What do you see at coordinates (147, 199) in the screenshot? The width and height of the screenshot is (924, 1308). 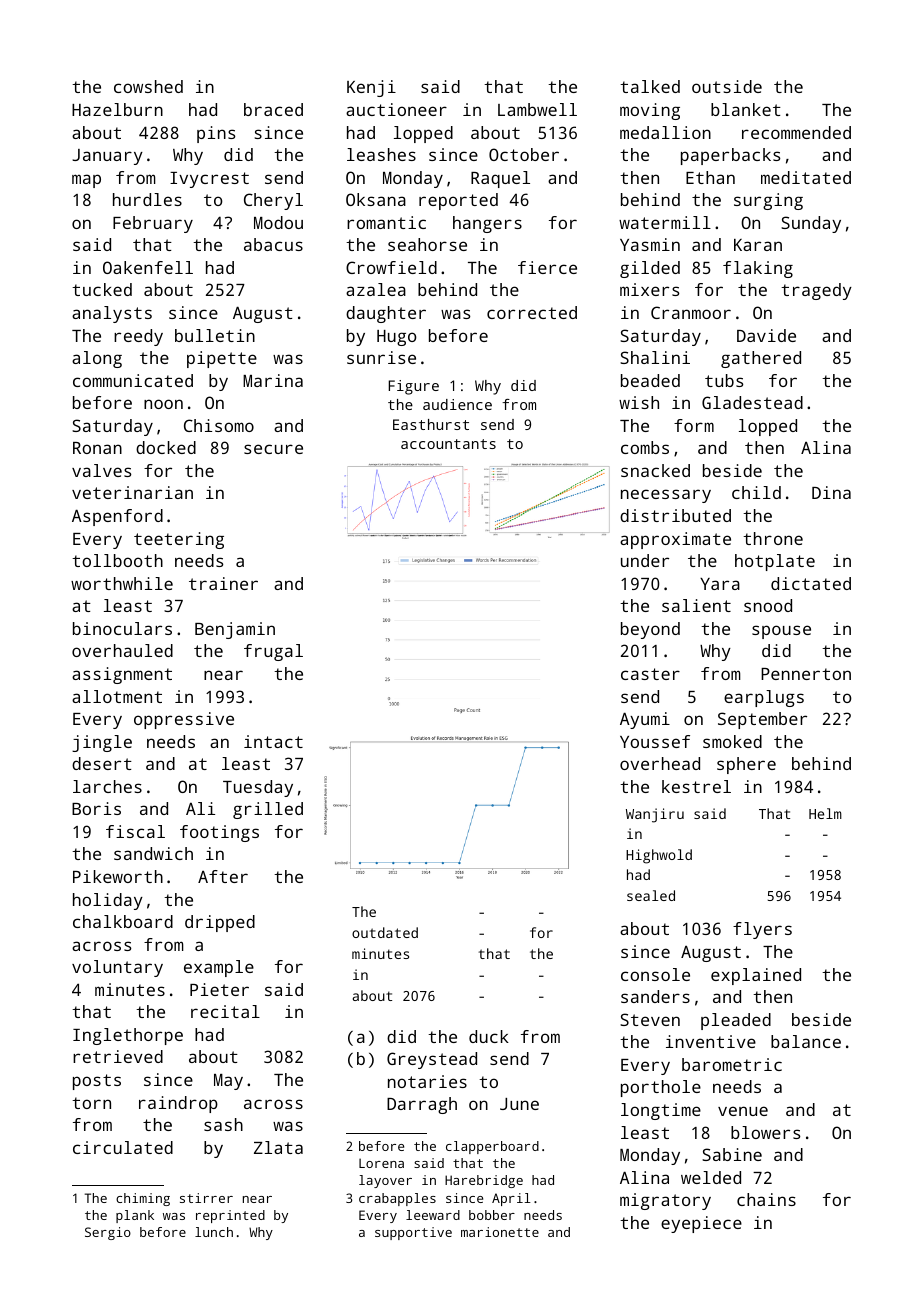 I see `hurdles` at bounding box center [147, 199].
